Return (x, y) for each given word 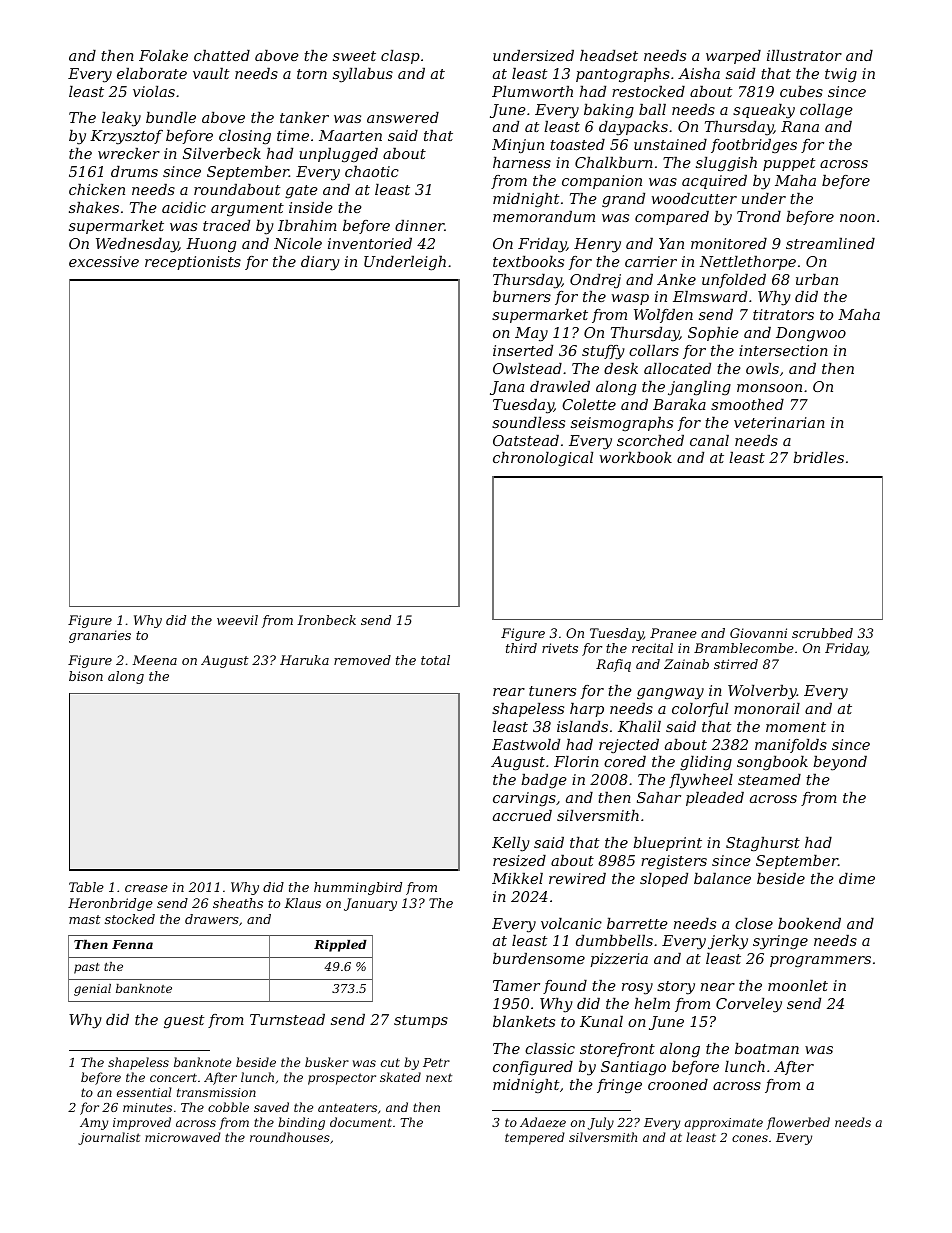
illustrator (804, 55)
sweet (354, 56)
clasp (400, 57)
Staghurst (763, 844)
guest (184, 1021)
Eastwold (526, 744)
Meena (154, 660)
